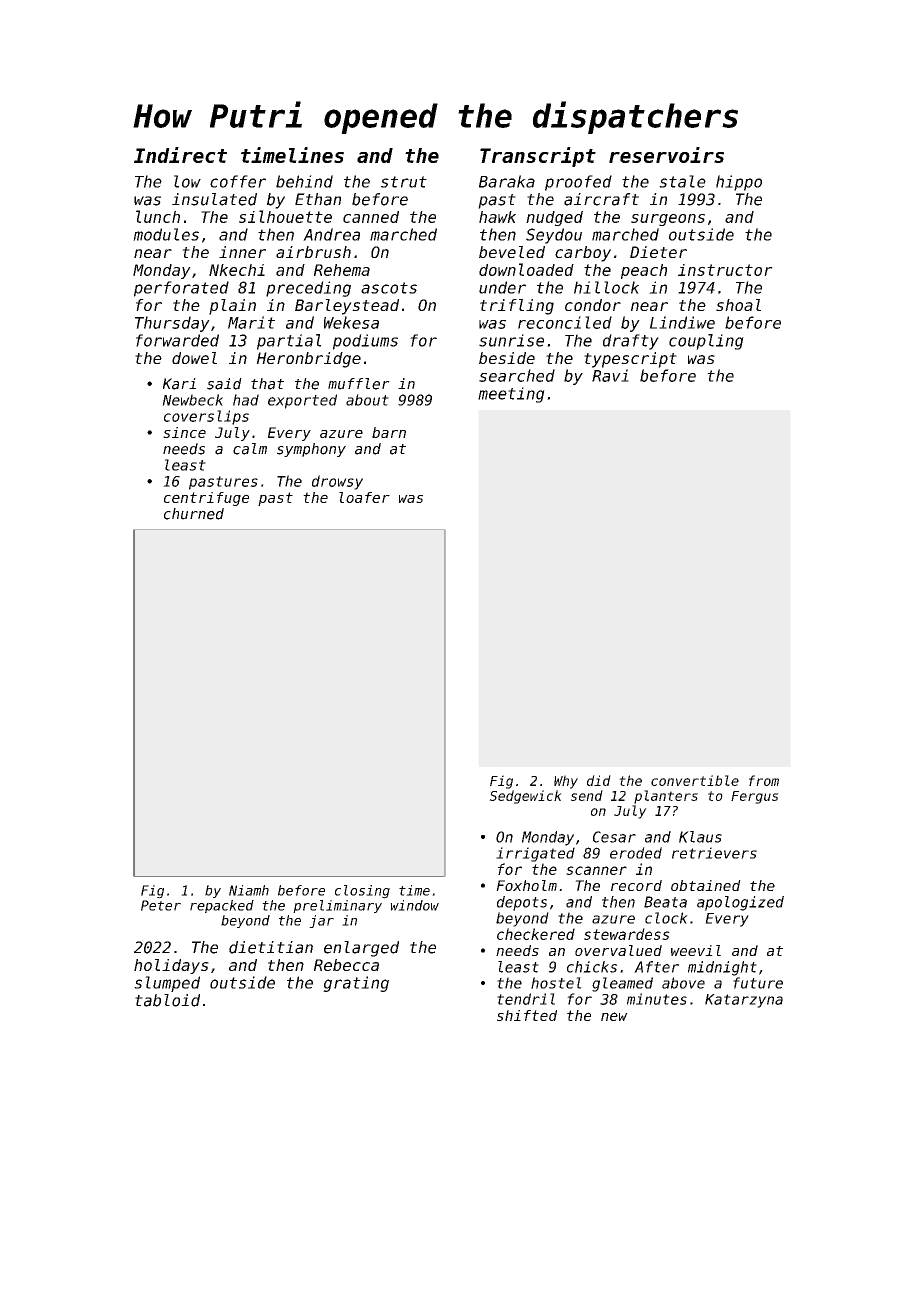  What do you see at coordinates (249, 890) in the page?
I see `Niamh` at bounding box center [249, 890].
